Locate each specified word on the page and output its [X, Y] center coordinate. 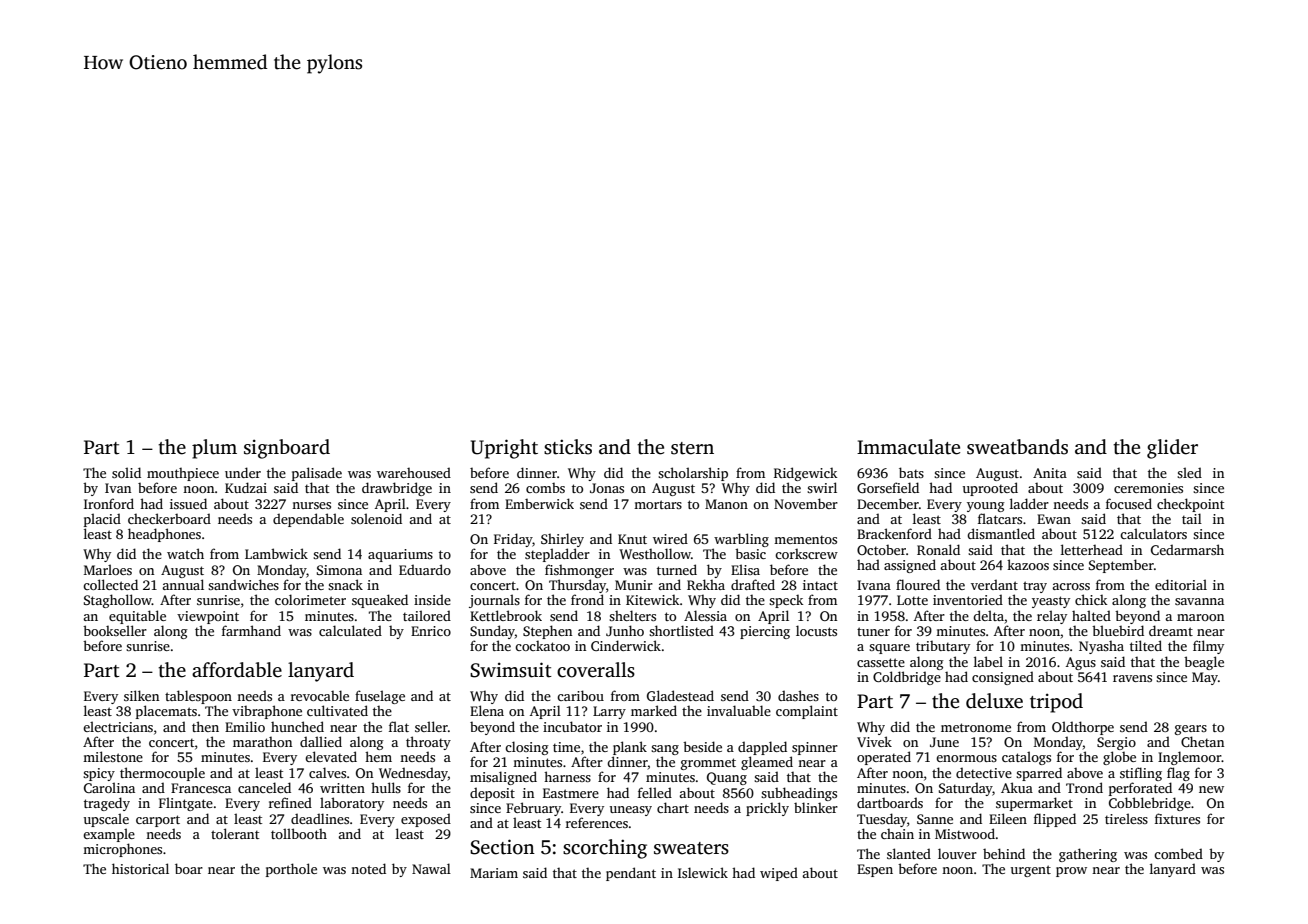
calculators [1153, 533]
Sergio [1116, 743]
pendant [631, 874]
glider [1172, 449]
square [889, 649]
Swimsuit [511, 670]
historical [140, 868]
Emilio [245, 726]
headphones [164, 535]
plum [214, 449]
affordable [237, 670]
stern [692, 448]
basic [750, 553]
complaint [807, 712]
